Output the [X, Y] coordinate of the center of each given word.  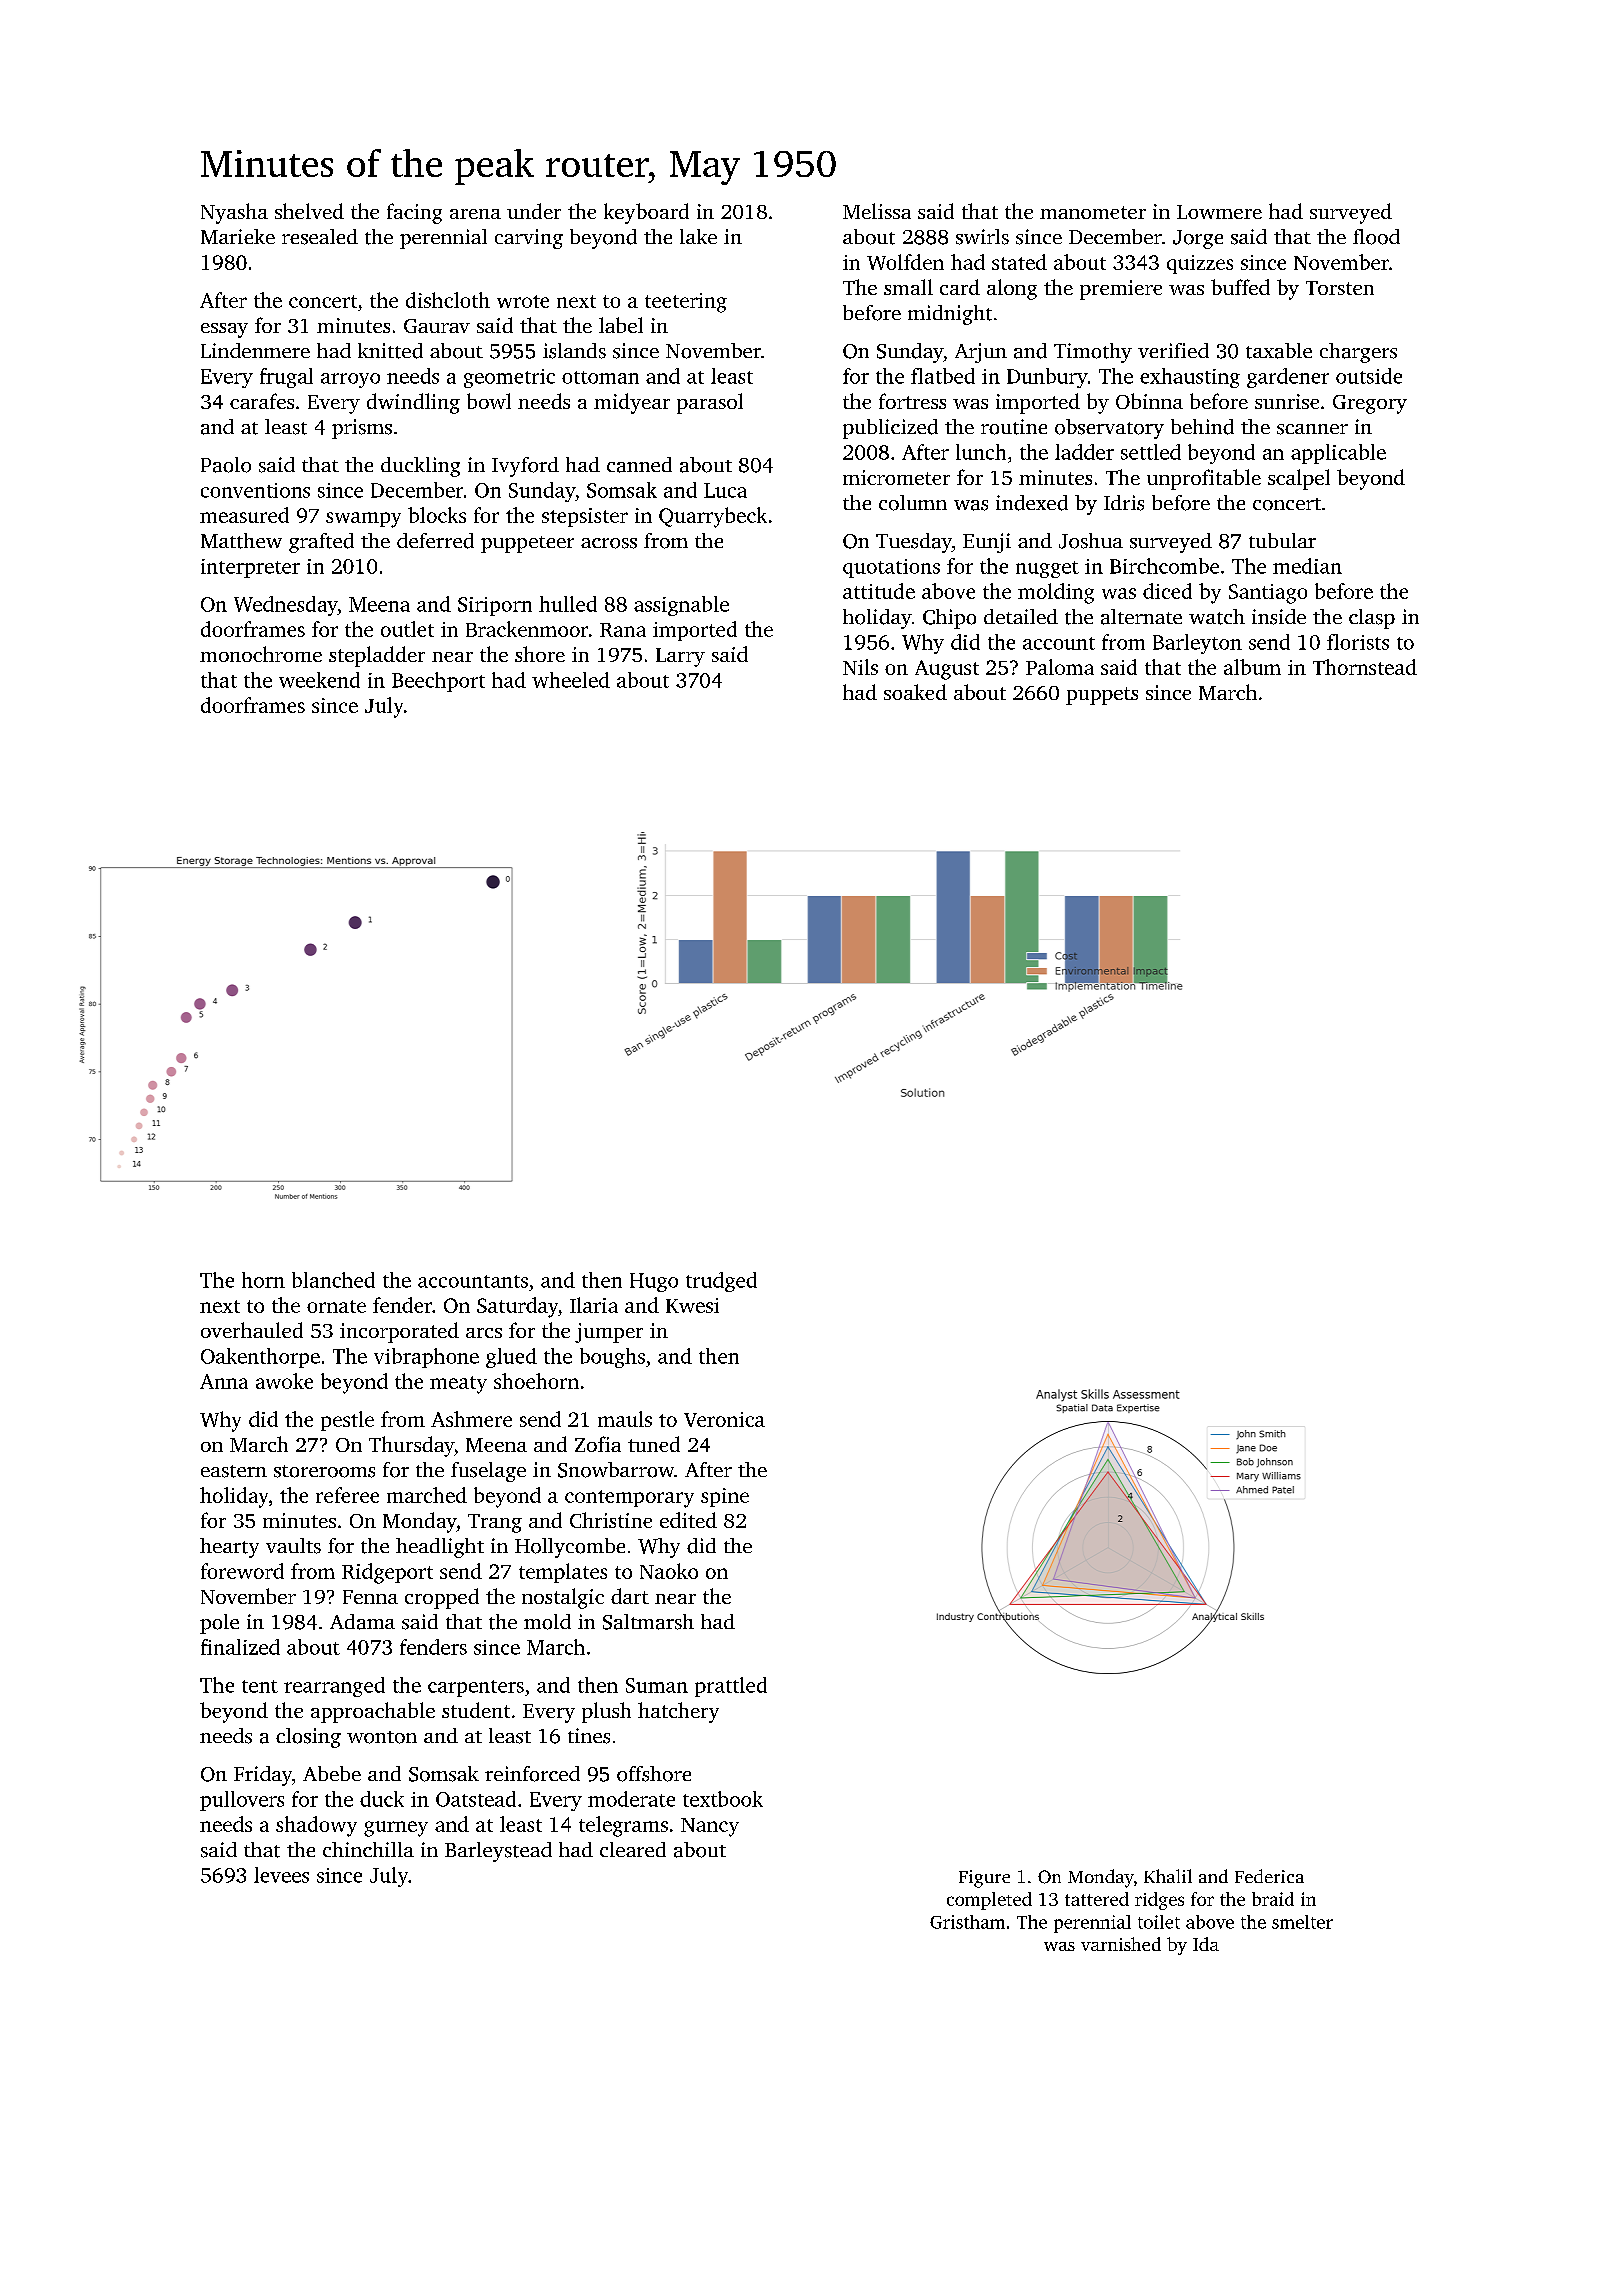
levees [281, 1875]
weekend [319, 680]
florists [1358, 642]
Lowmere [1219, 212]
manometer [1093, 212]
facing [414, 213]
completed [989, 1901]
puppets [1102, 696]
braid [1273, 1899]
